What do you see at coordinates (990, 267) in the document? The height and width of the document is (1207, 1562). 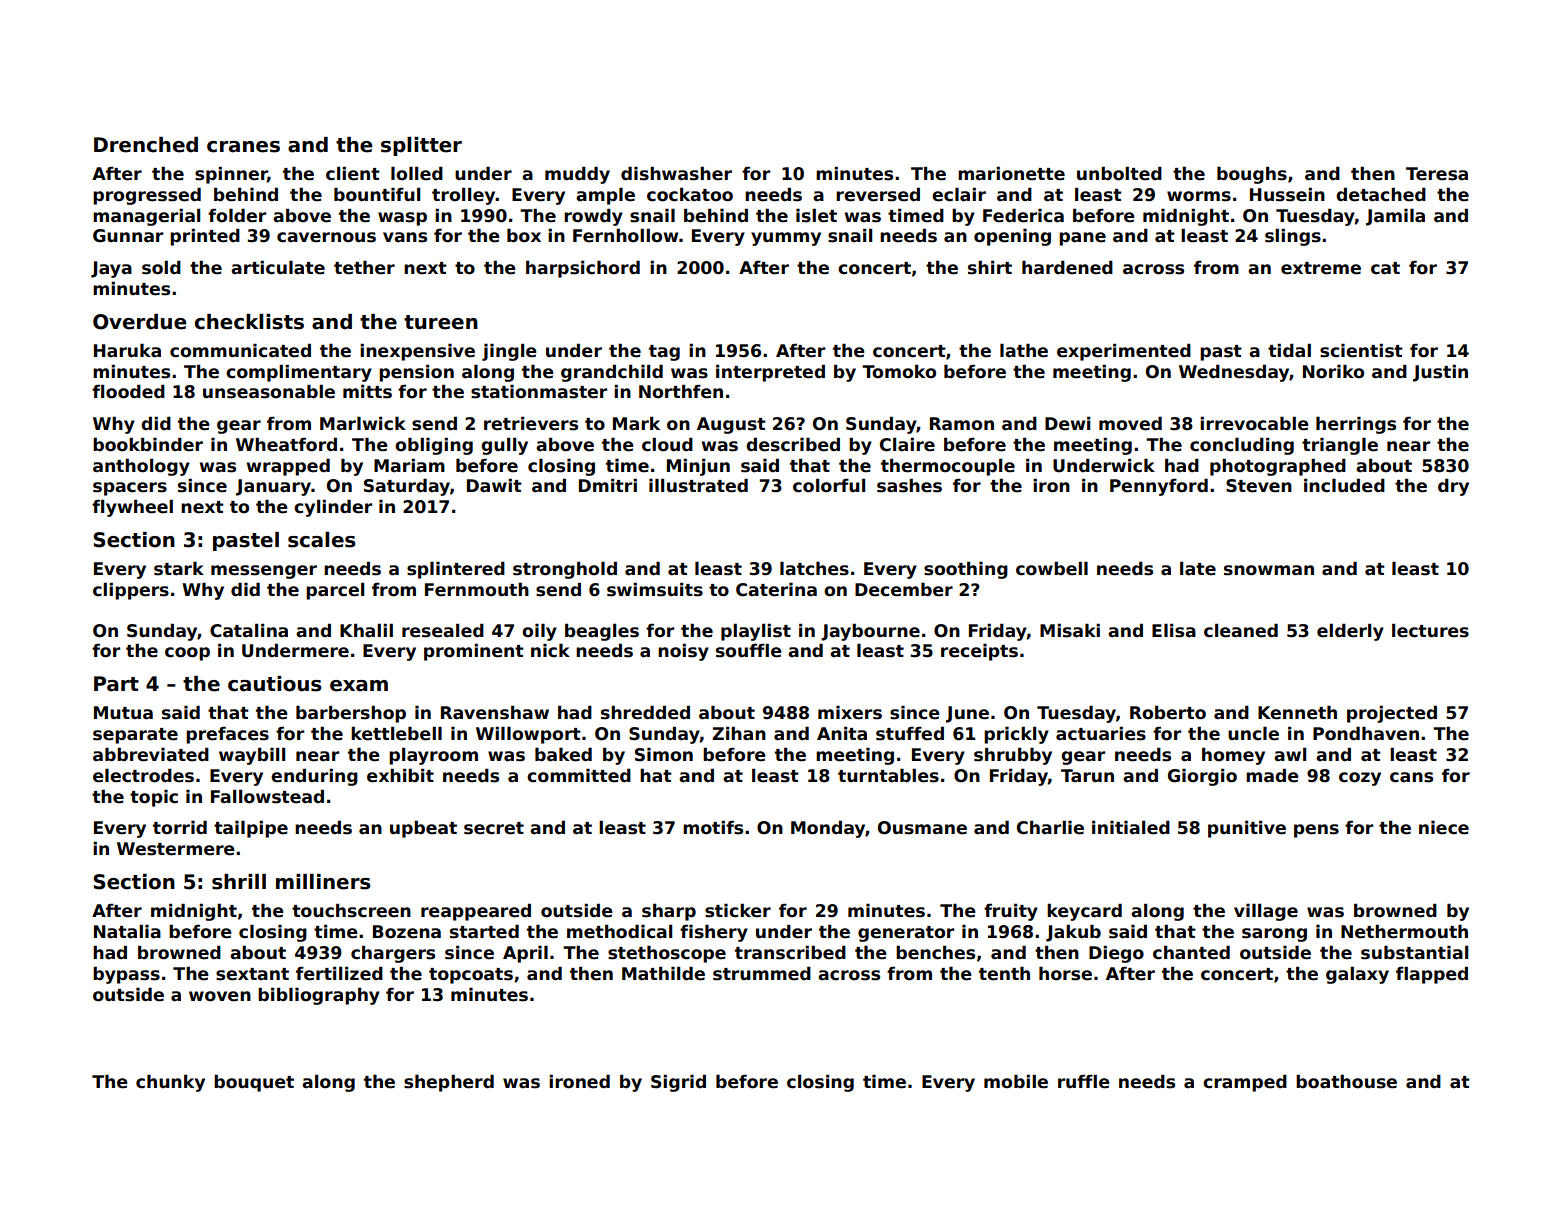 I see `shirt` at bounding box center [990, 267].
